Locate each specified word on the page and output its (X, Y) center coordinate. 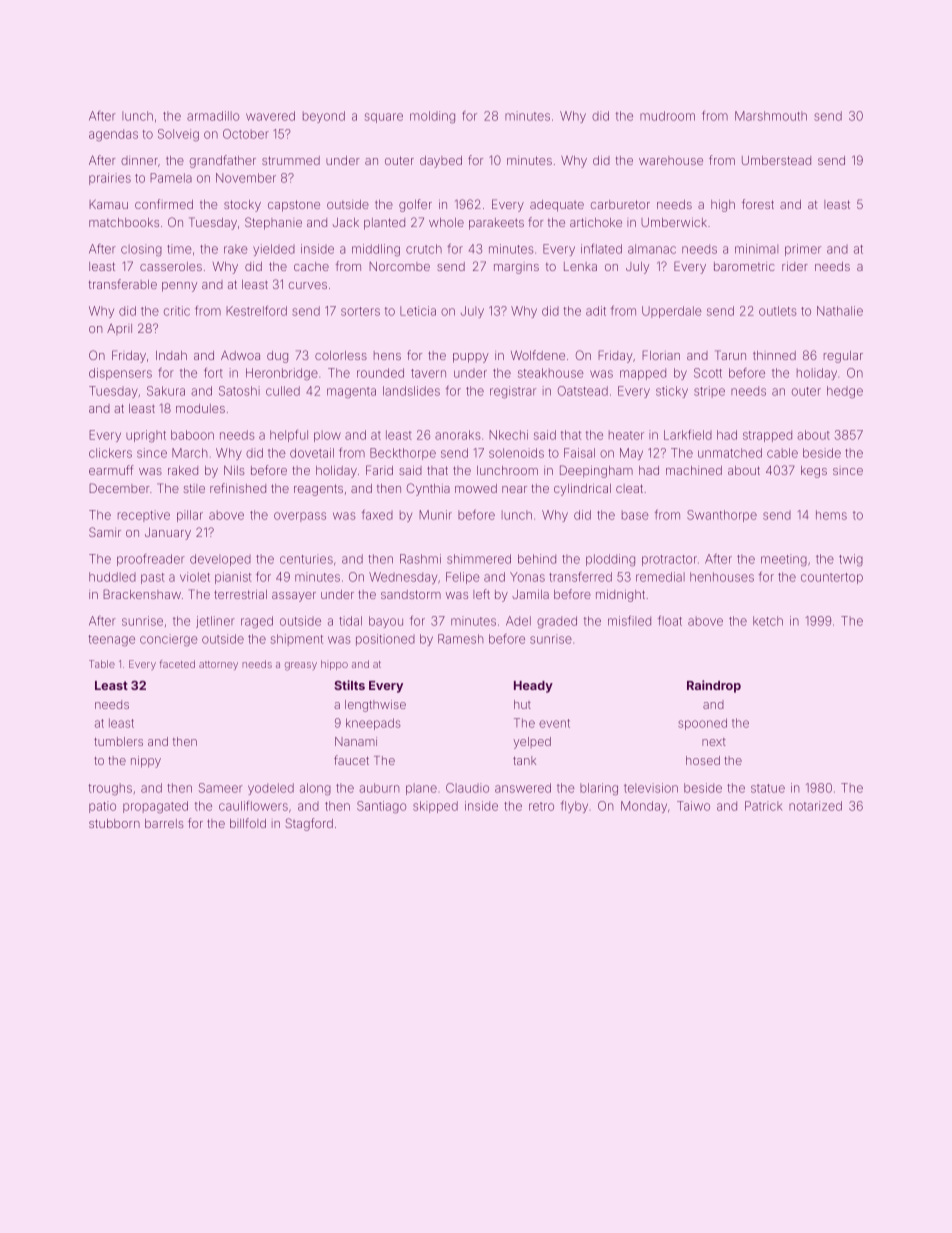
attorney (218, 665)
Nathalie (840, 311)
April (119, 329)
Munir (435, 515)
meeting (784, 560)
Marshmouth (771, 116)
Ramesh (460, 639)
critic (177, 311)
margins (516, 269)
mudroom (667, 116)
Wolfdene (538, 355)
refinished (238, 488)
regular (843, 357)
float (670, 621)
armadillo (213, 116)
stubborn (114, 823)
